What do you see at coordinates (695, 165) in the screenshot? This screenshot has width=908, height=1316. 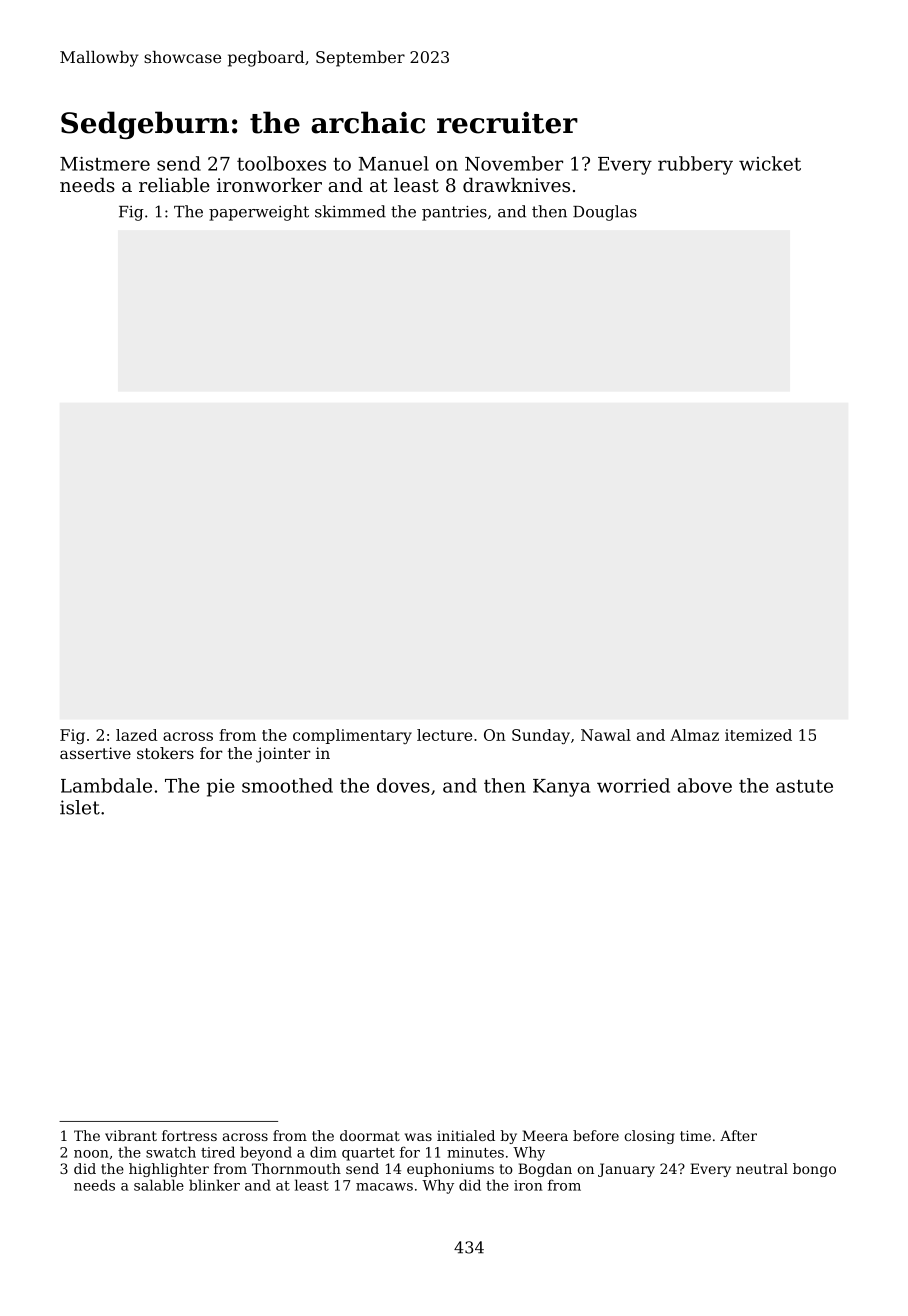 I see `rubbery` at bounding box center [695, 165].
